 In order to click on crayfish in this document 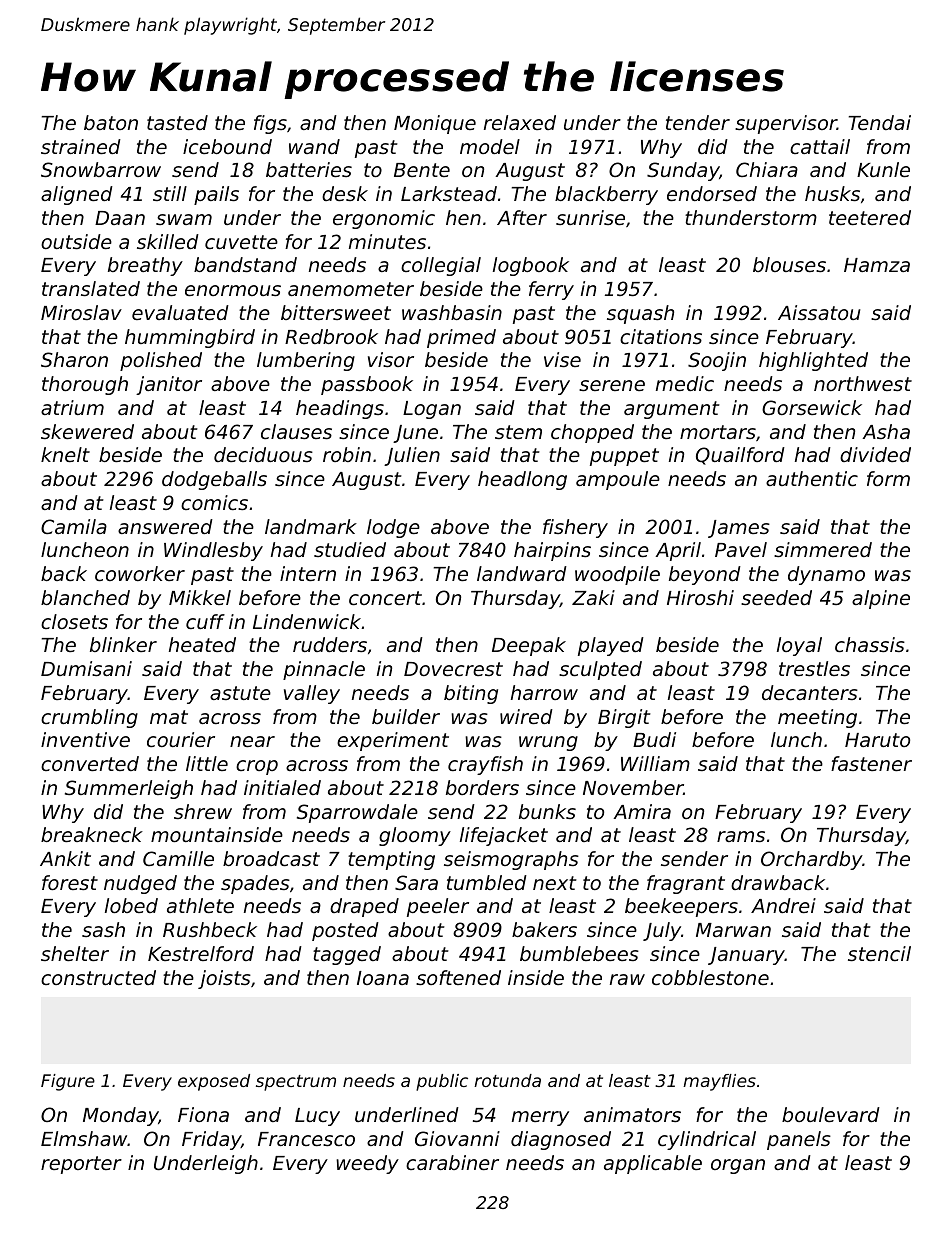, I will do `click(485, 765)`.
